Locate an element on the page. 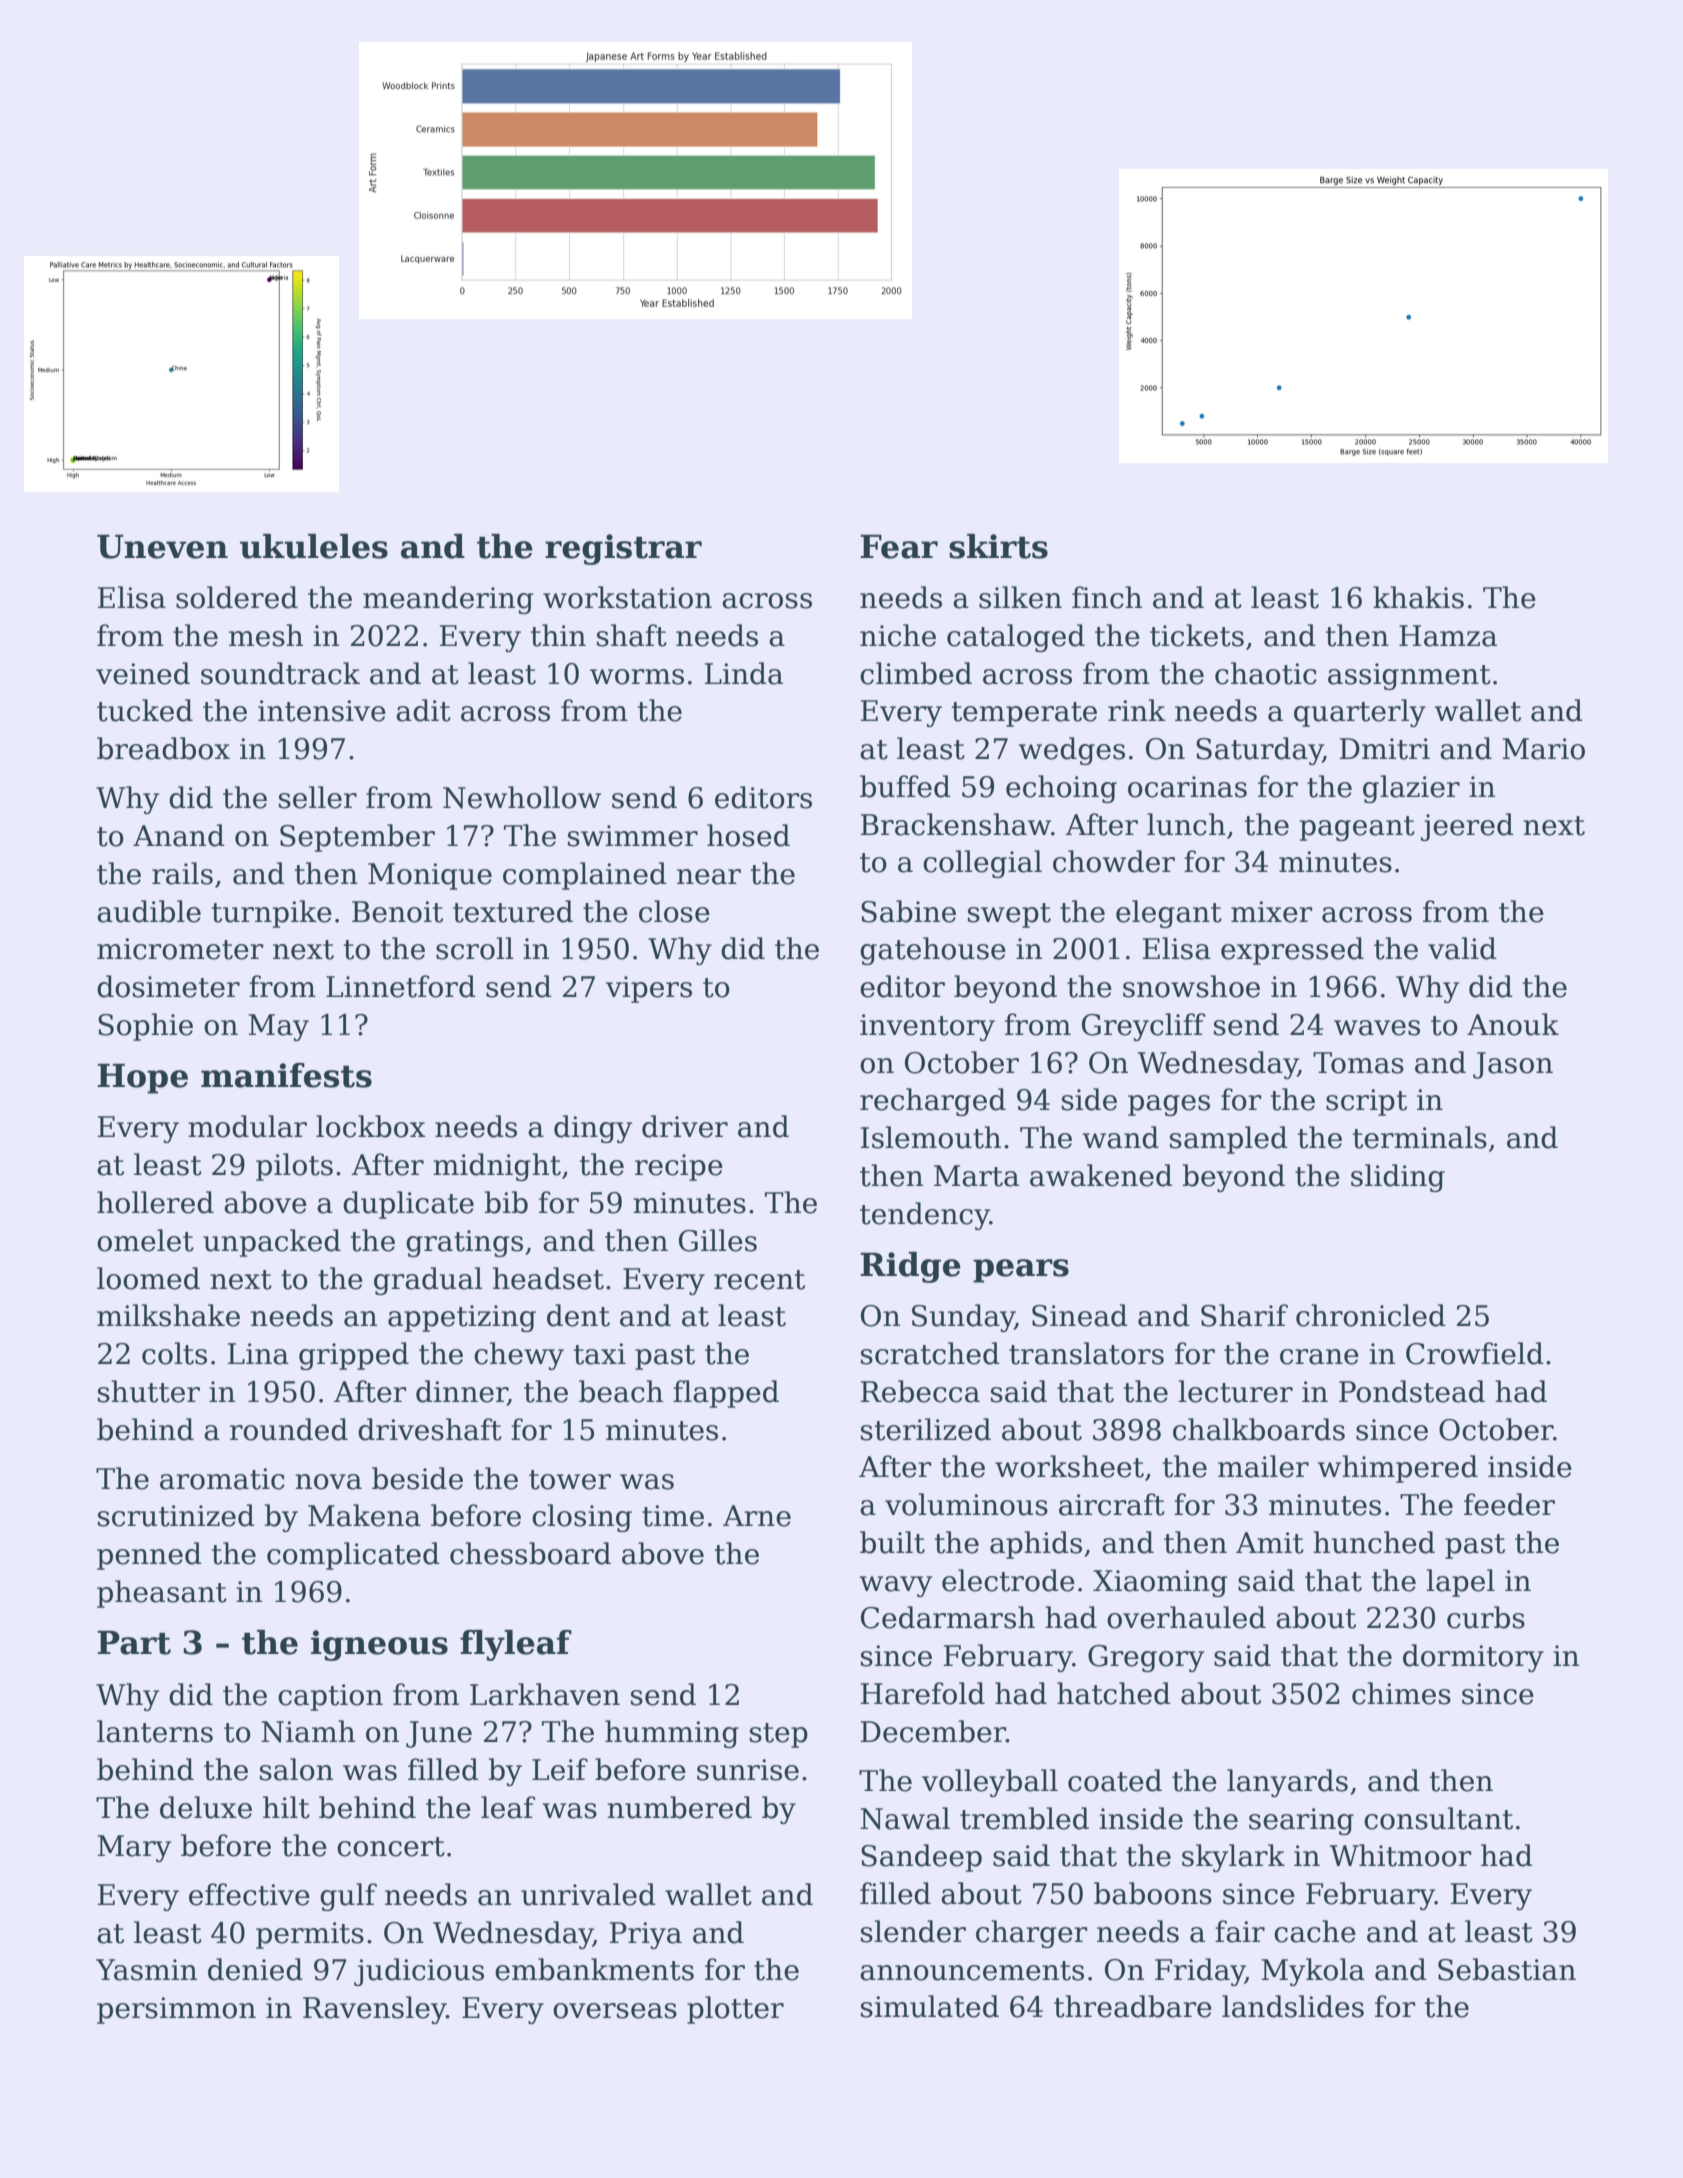  persimmon is located at coordinates (176, 2010).
